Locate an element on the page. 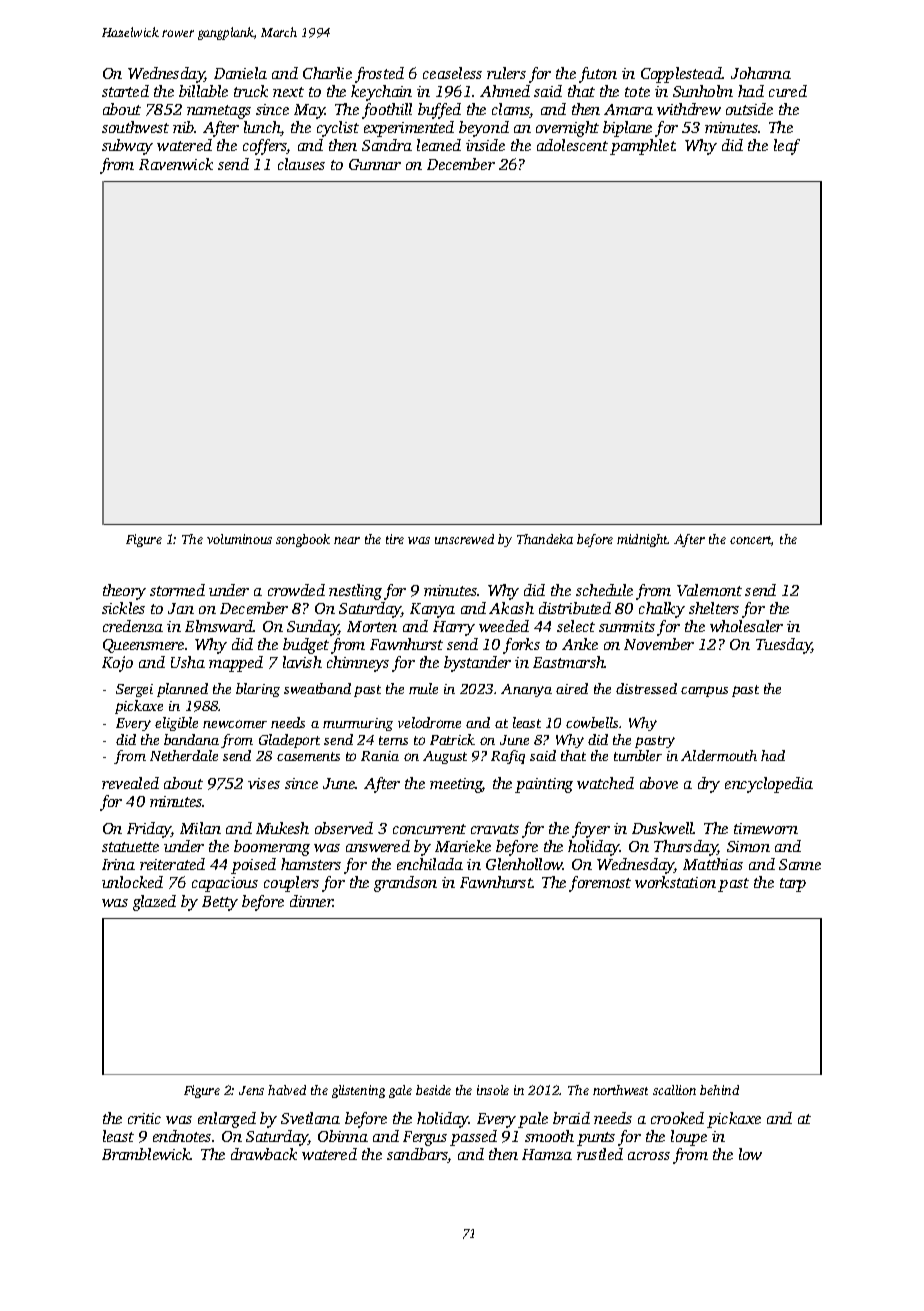 The image size is (924, 1311). concert is located at coordinates (751, 541).
